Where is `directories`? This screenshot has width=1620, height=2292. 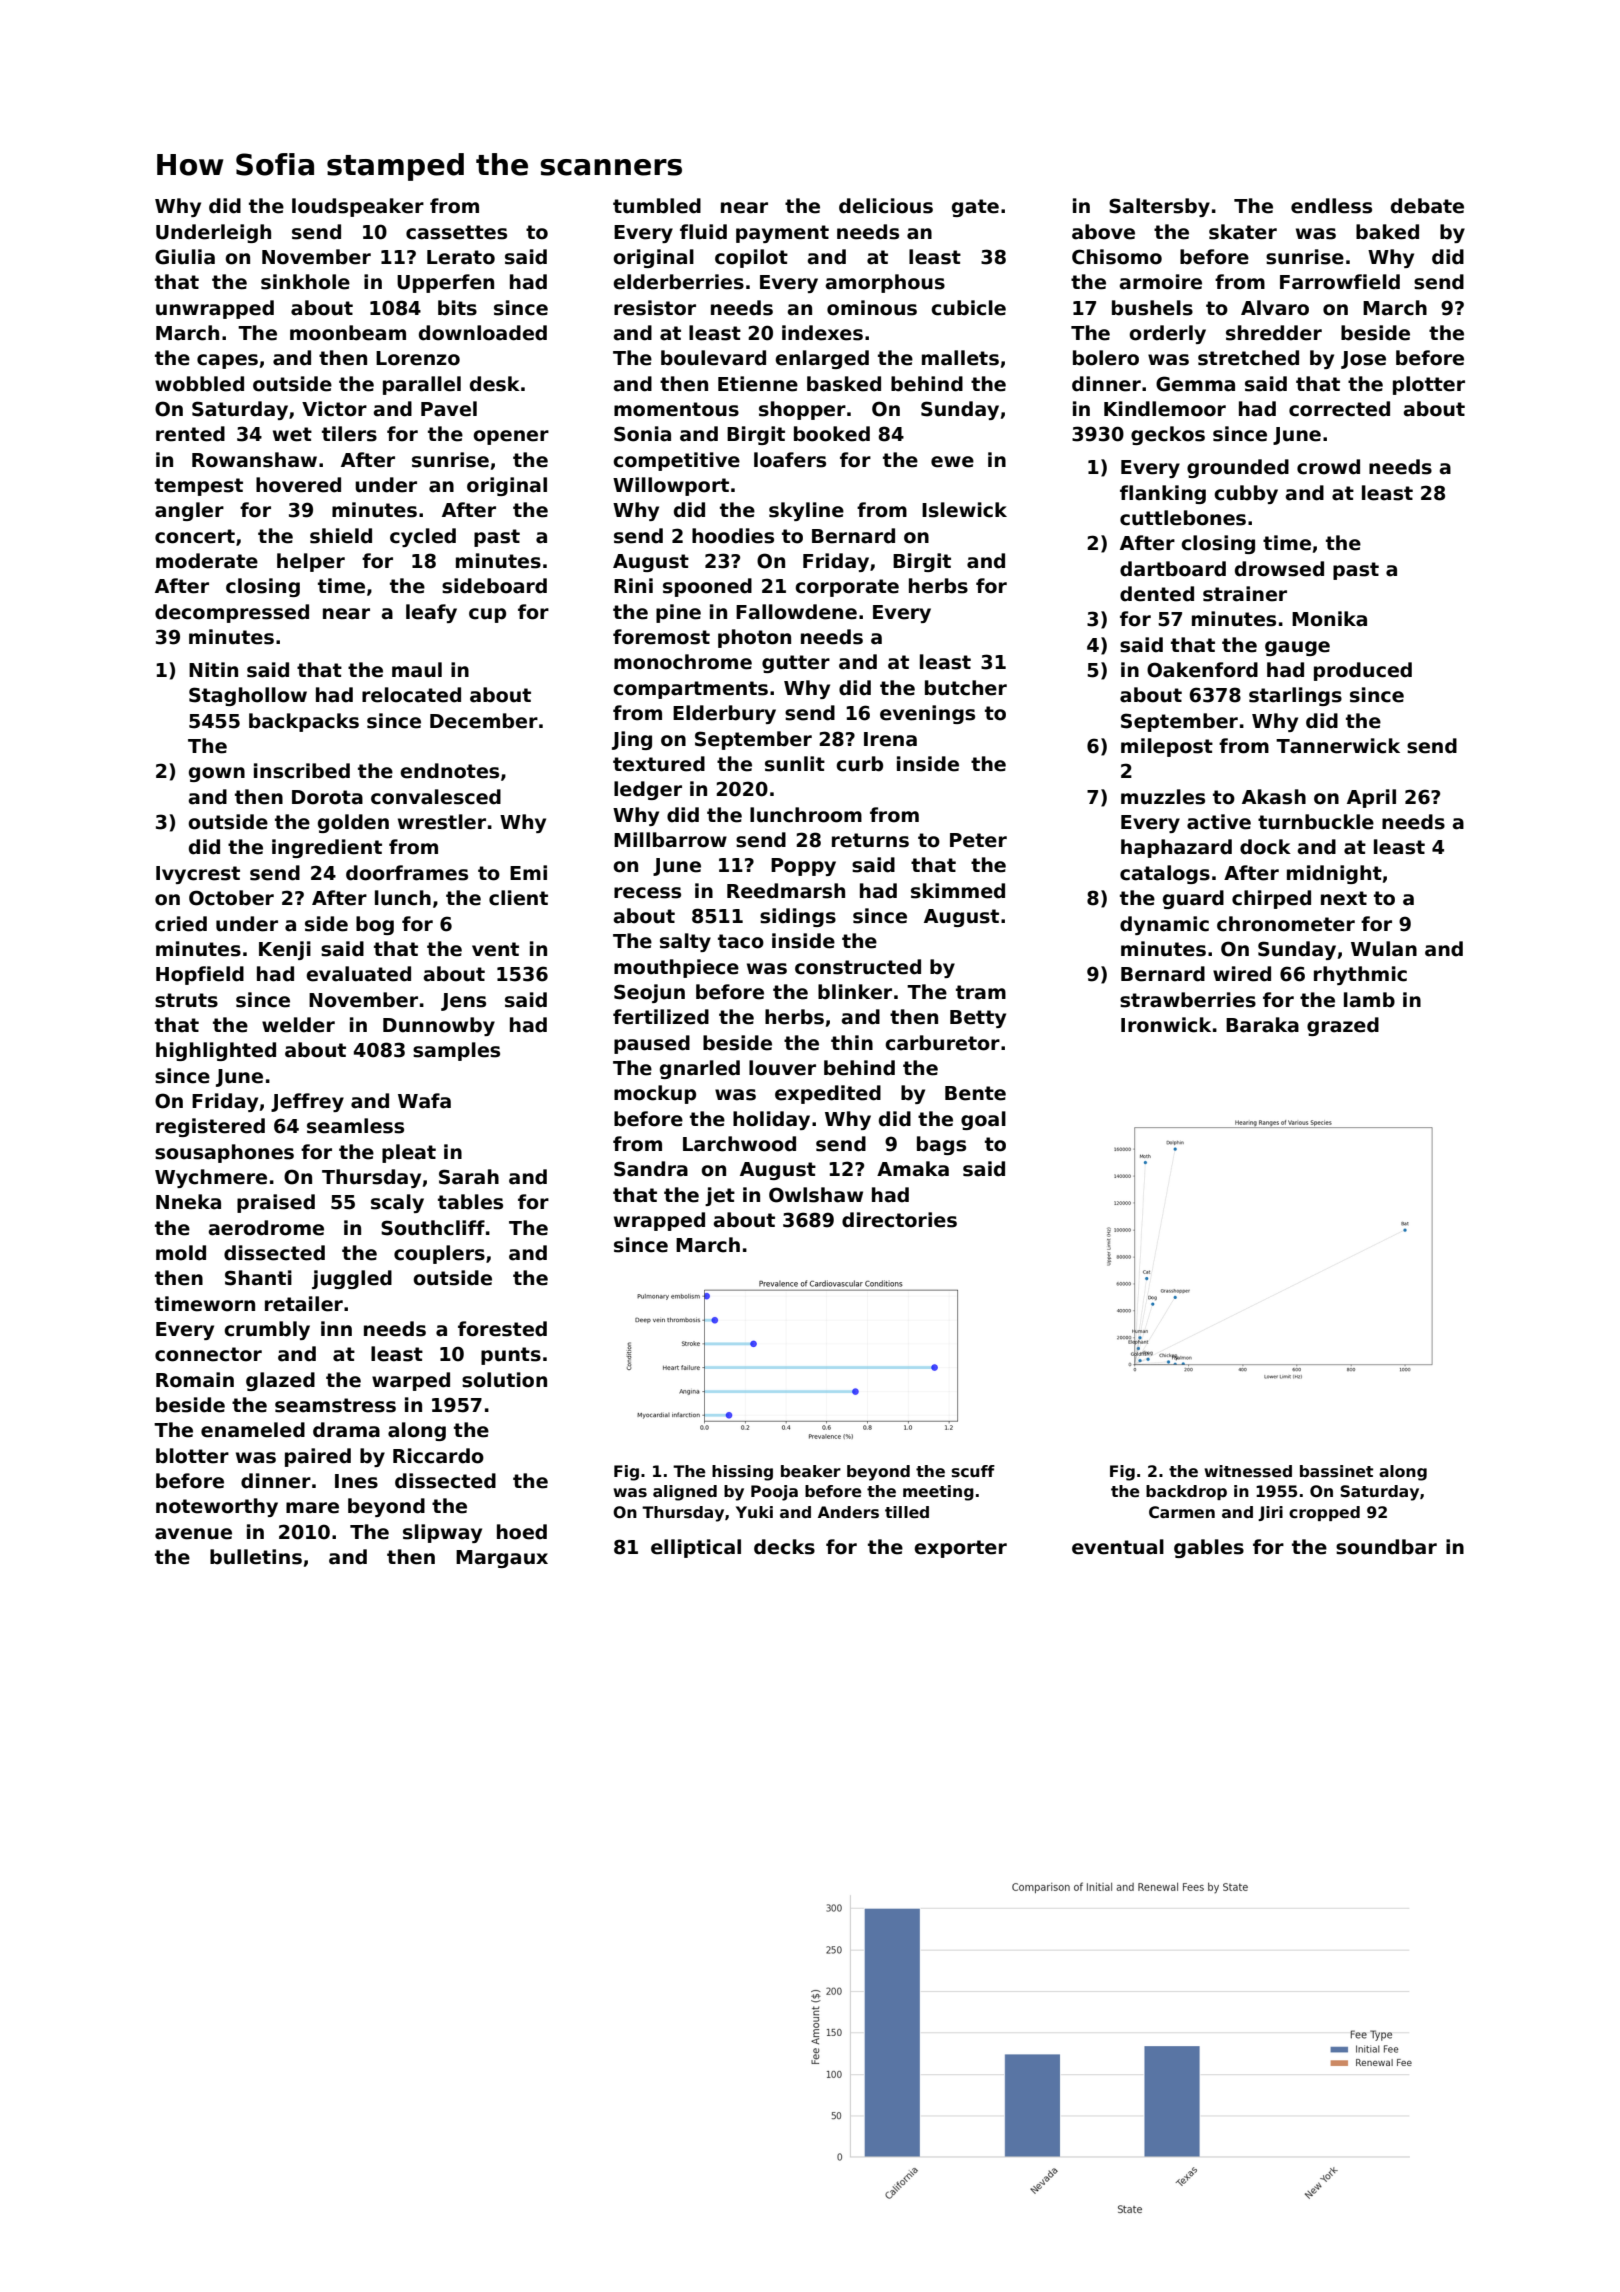
directories is located at coordinates (899, 1220).
